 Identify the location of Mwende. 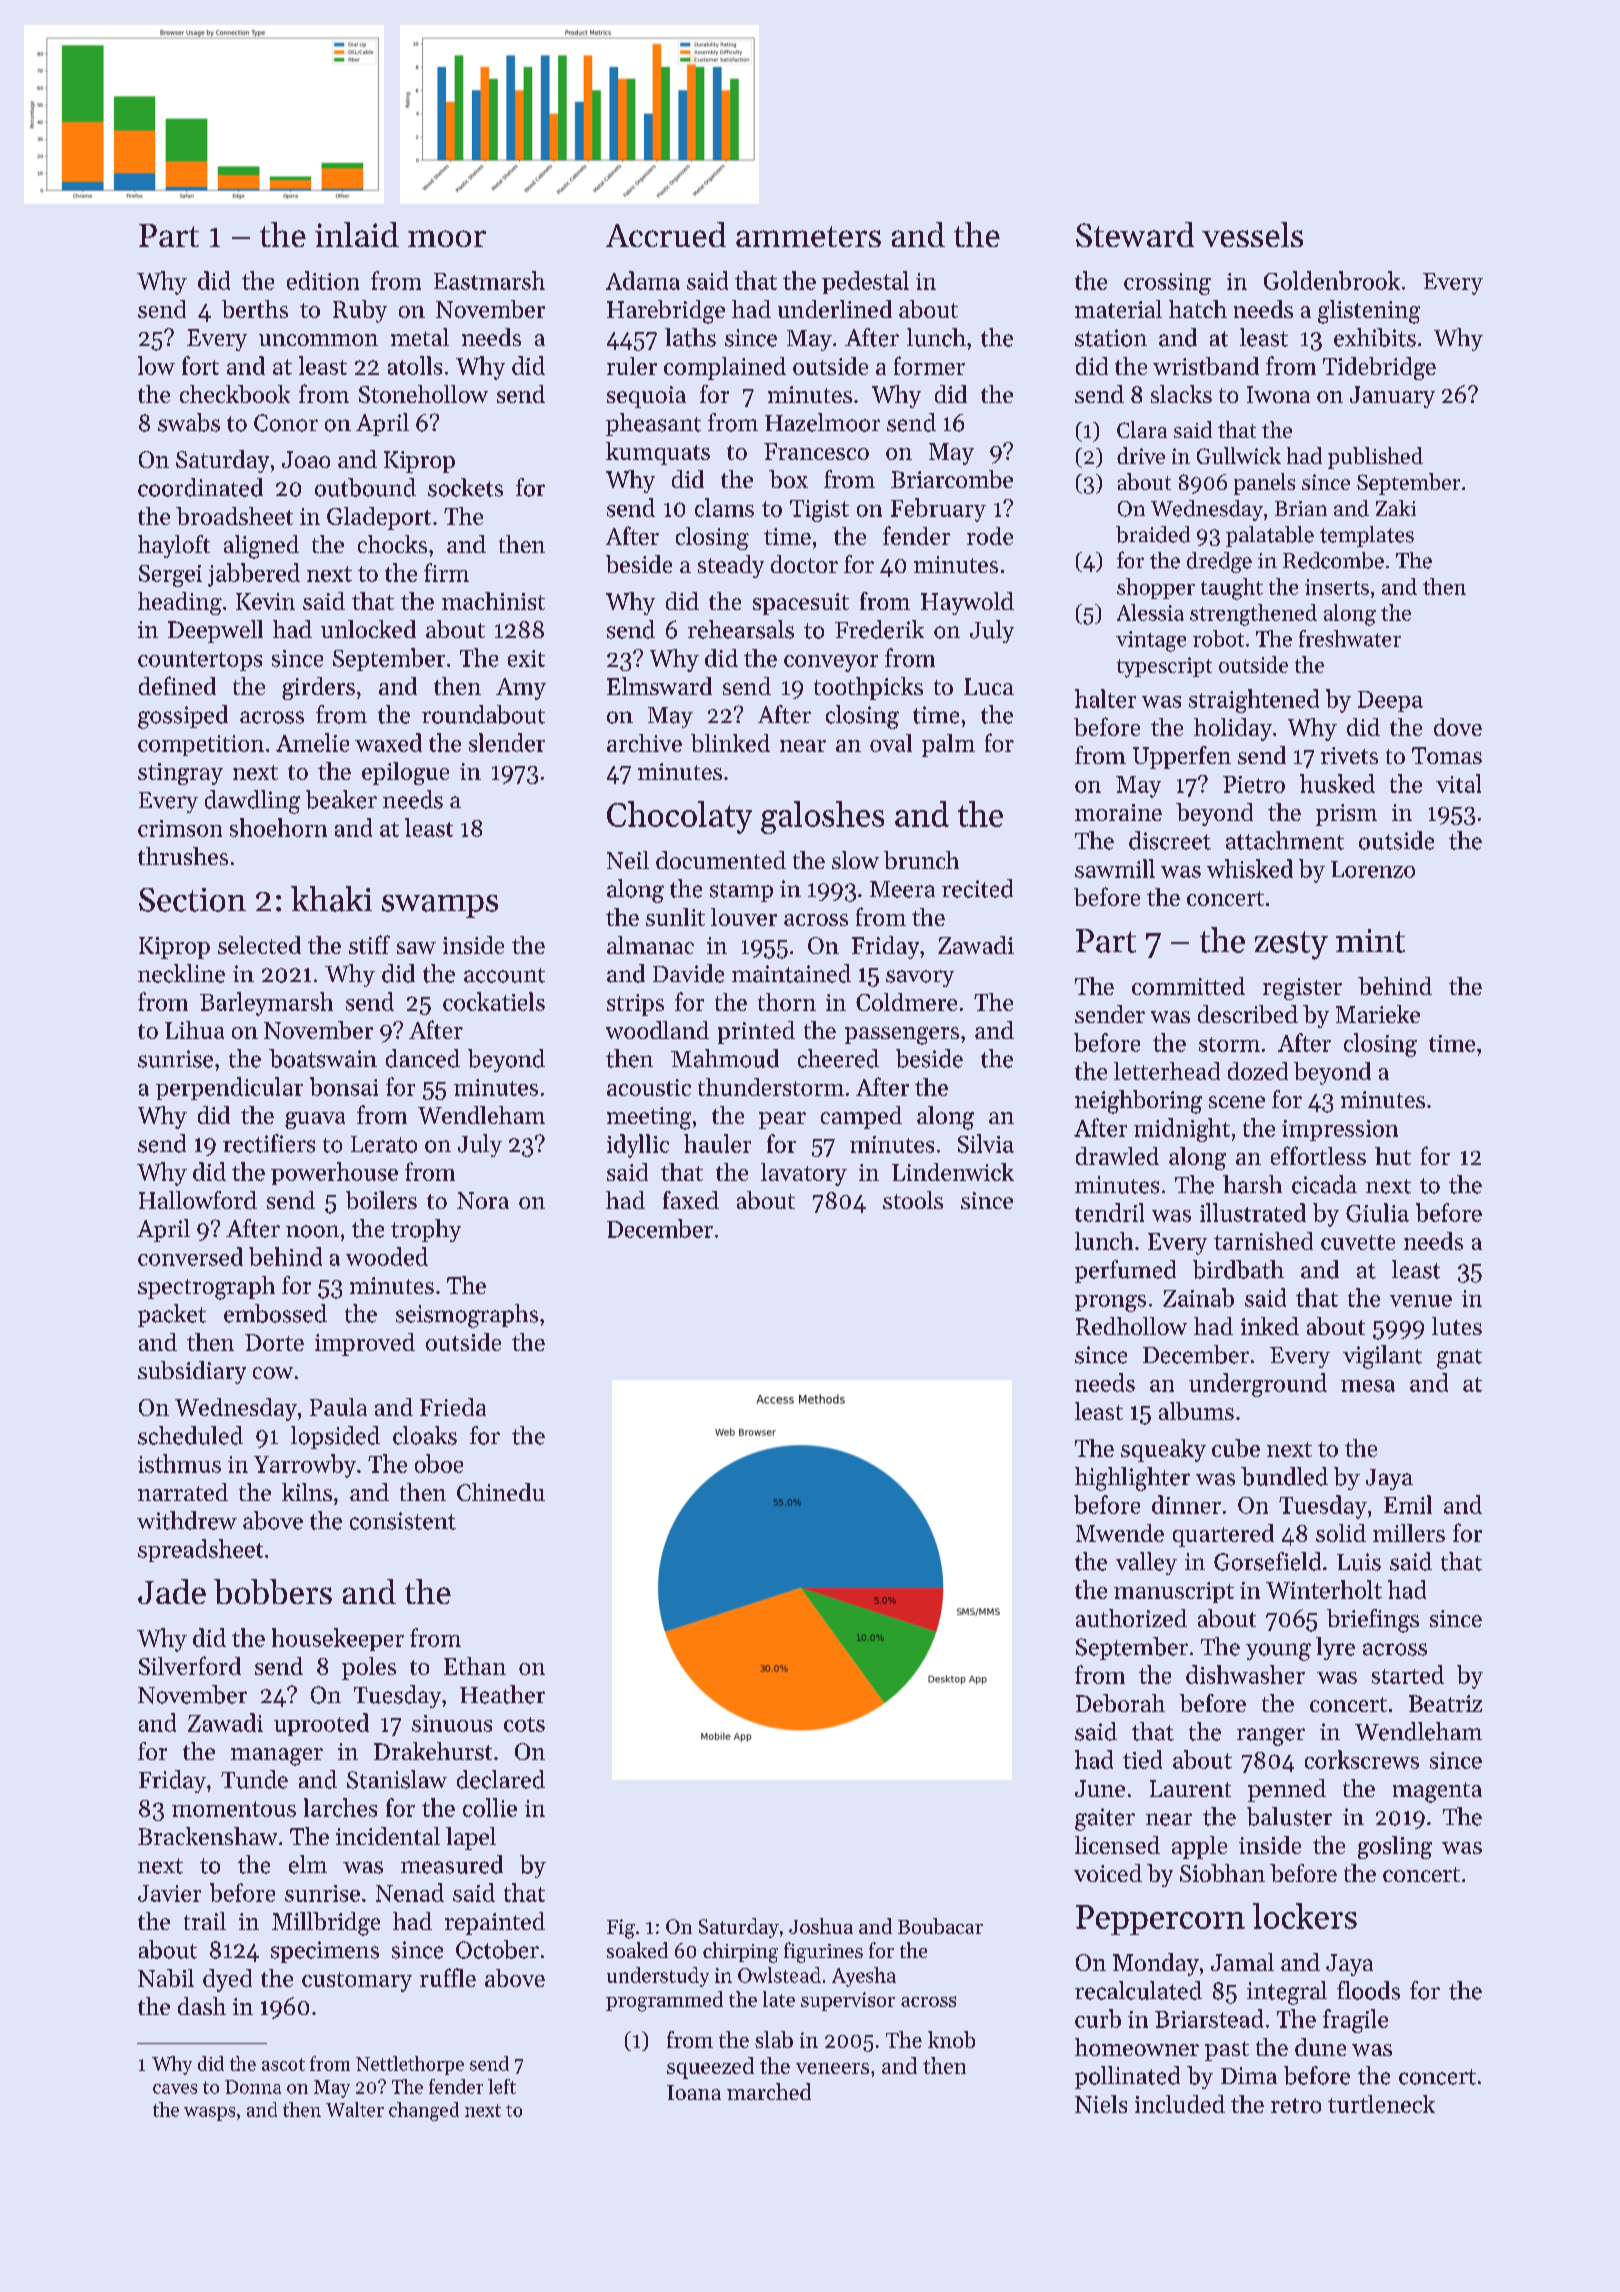
(1120, 1533).
